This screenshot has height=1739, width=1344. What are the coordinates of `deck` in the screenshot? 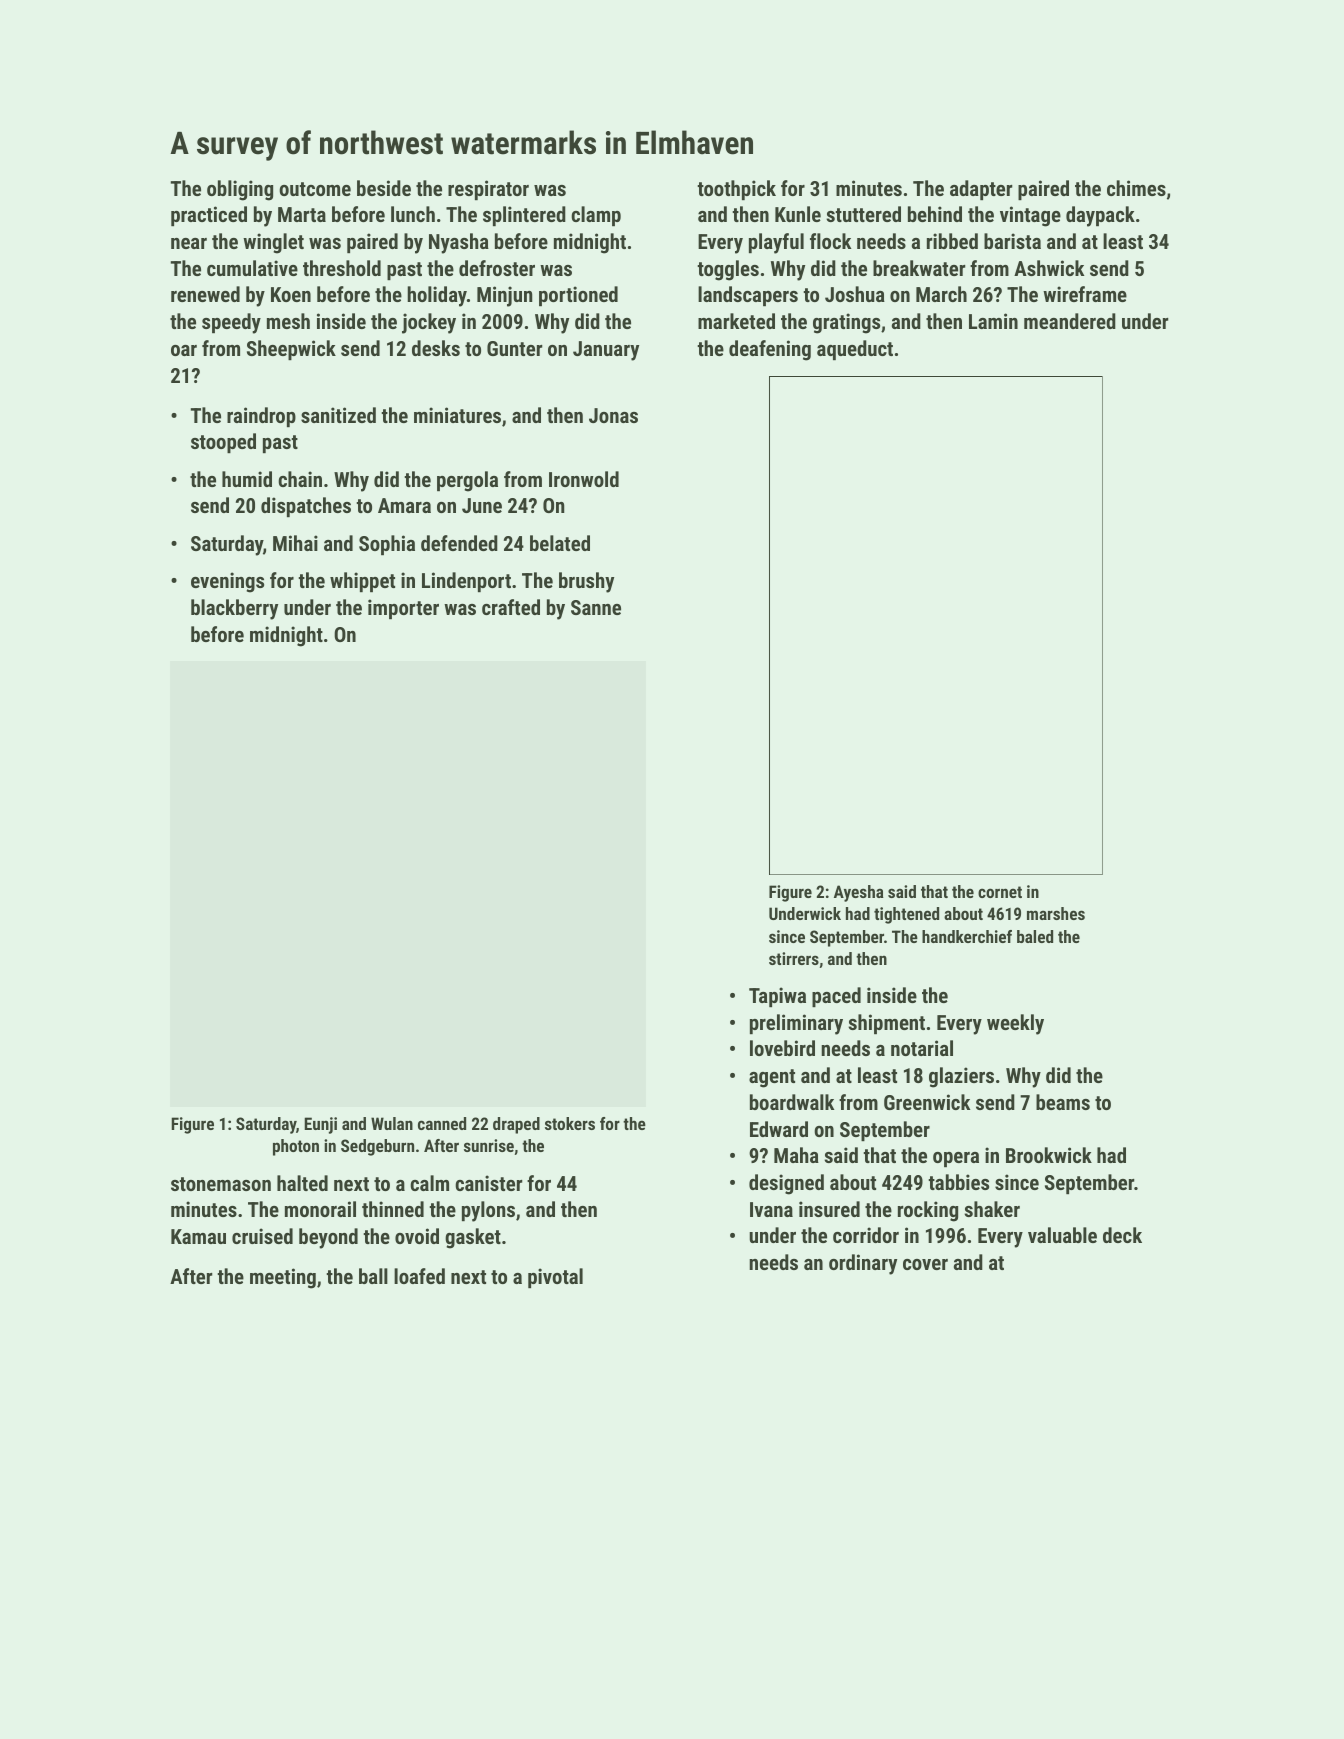 It's located at (1122, 1235).
